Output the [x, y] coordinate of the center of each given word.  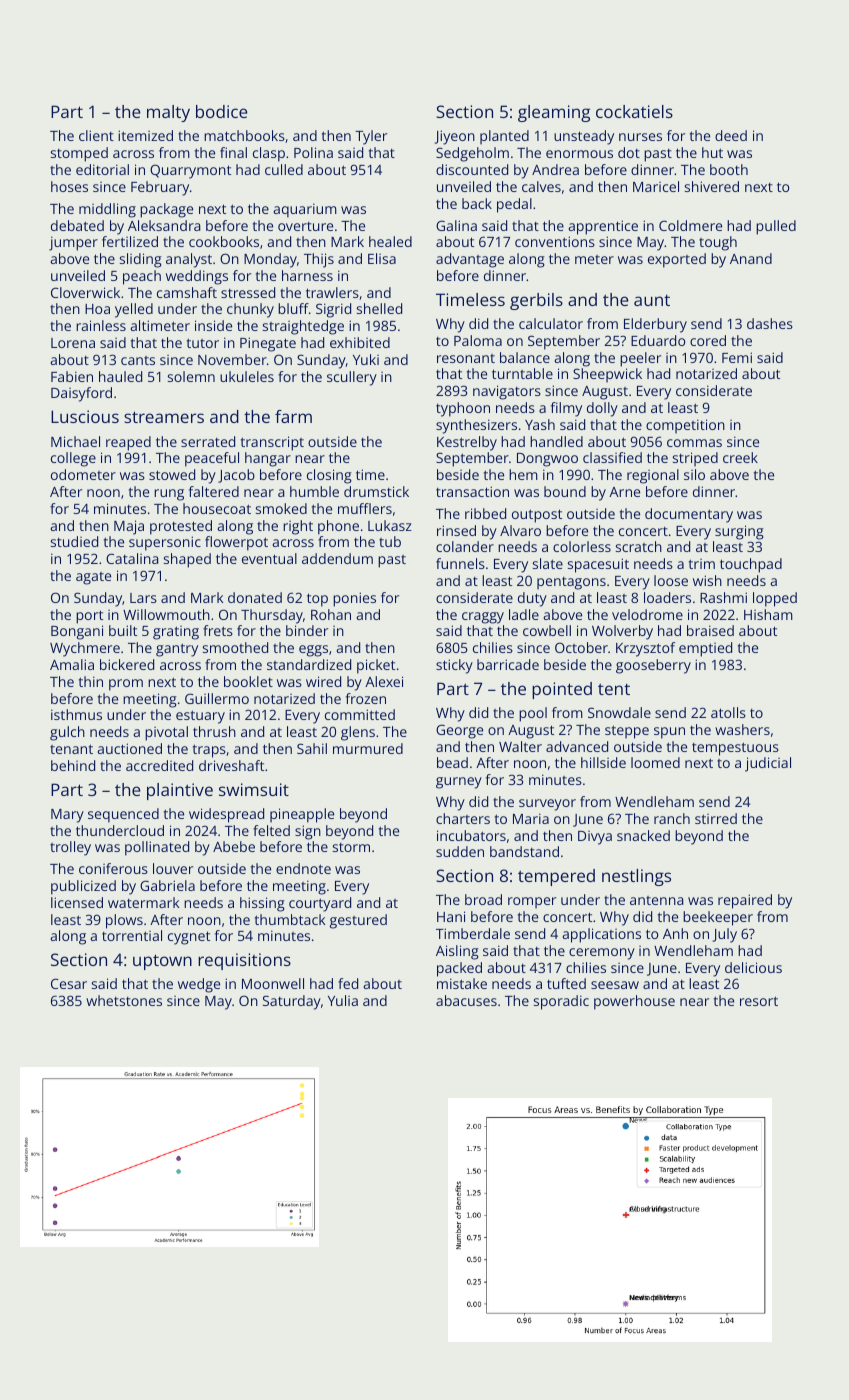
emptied [705, 649]
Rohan [331, 614]
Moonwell [273, 983]
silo [694, 474]
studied [74, 541]
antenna [657, 900]
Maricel [656, 186]
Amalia [72, 664]
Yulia [343, 1000]
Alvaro [520, 530]
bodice [221, 111]
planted [504, 137]
